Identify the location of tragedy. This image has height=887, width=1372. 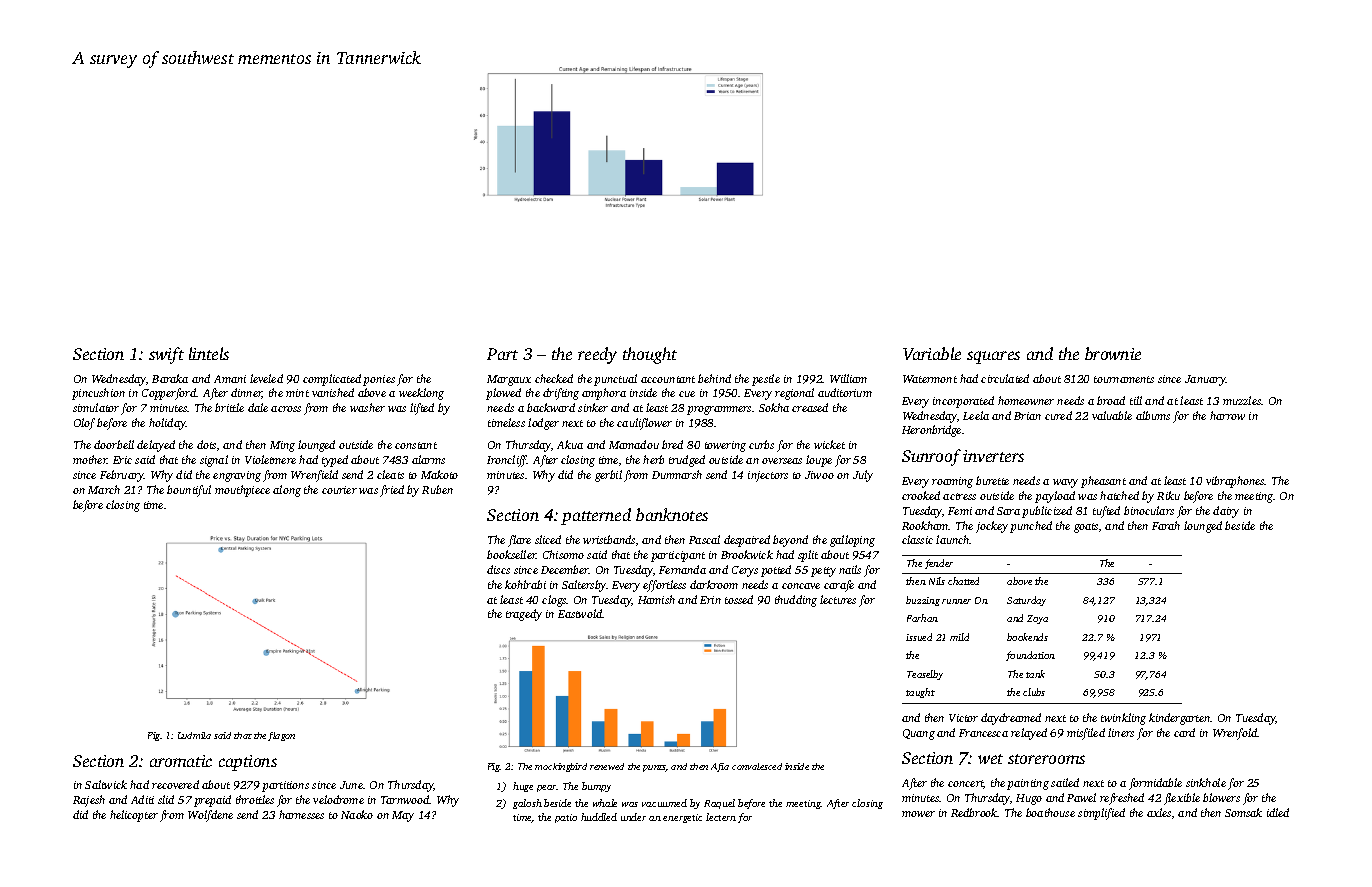
(524, 615).
